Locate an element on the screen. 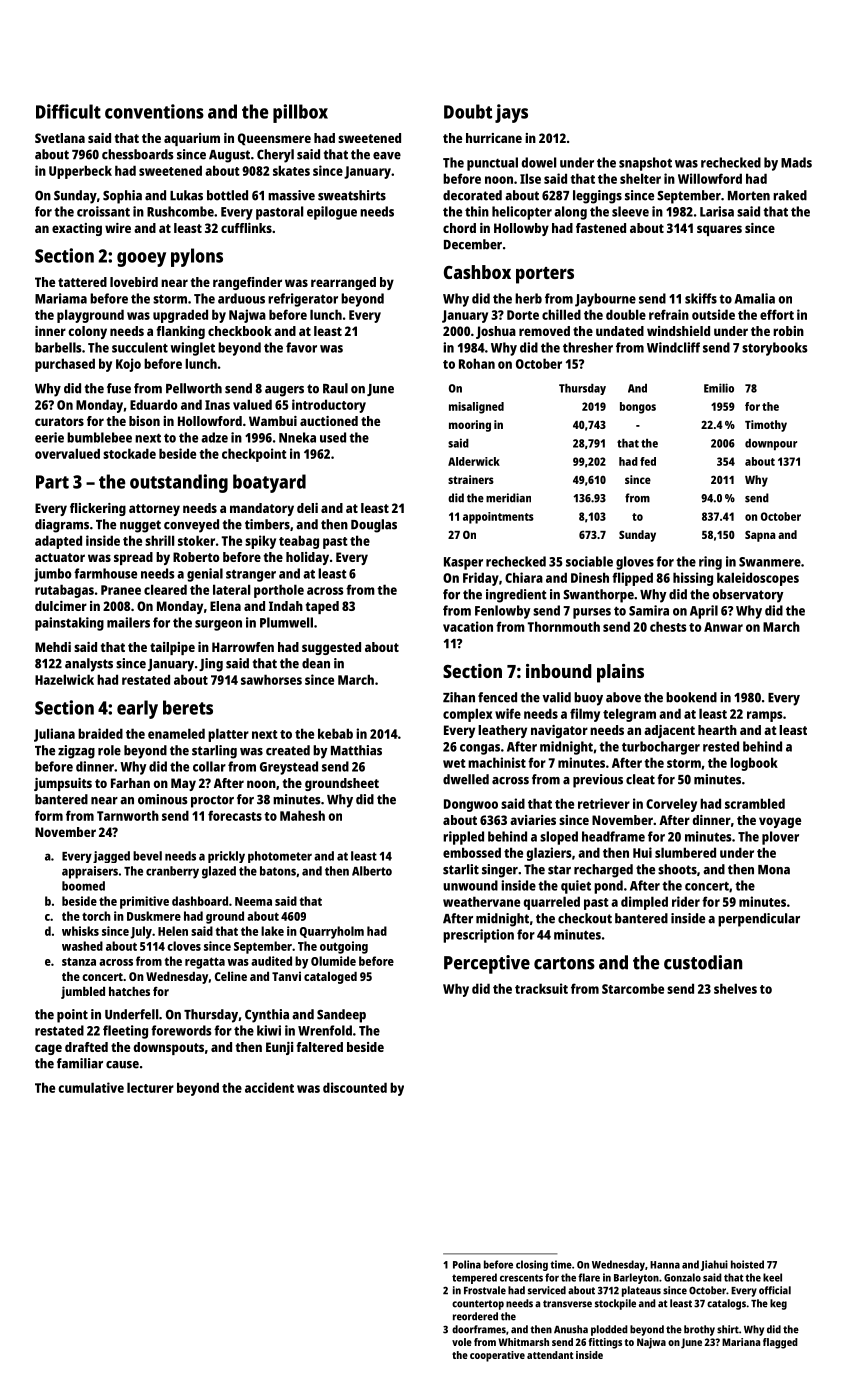 Image resolution: width=849 pixels, height=1400 pixels. Polina is located at coordinates (467, 1264).
